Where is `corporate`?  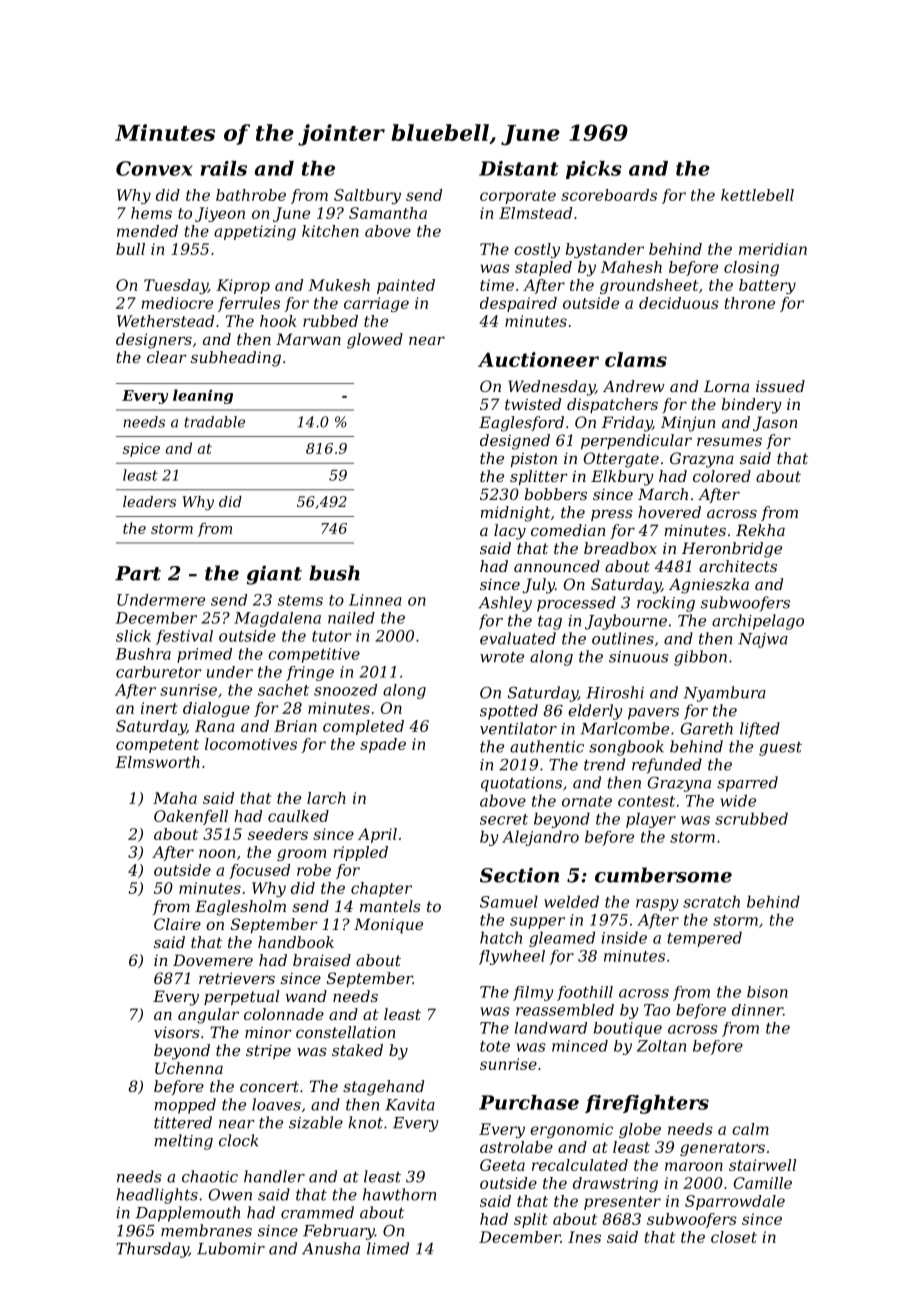 corporate is located at coordinates (518, 197).
